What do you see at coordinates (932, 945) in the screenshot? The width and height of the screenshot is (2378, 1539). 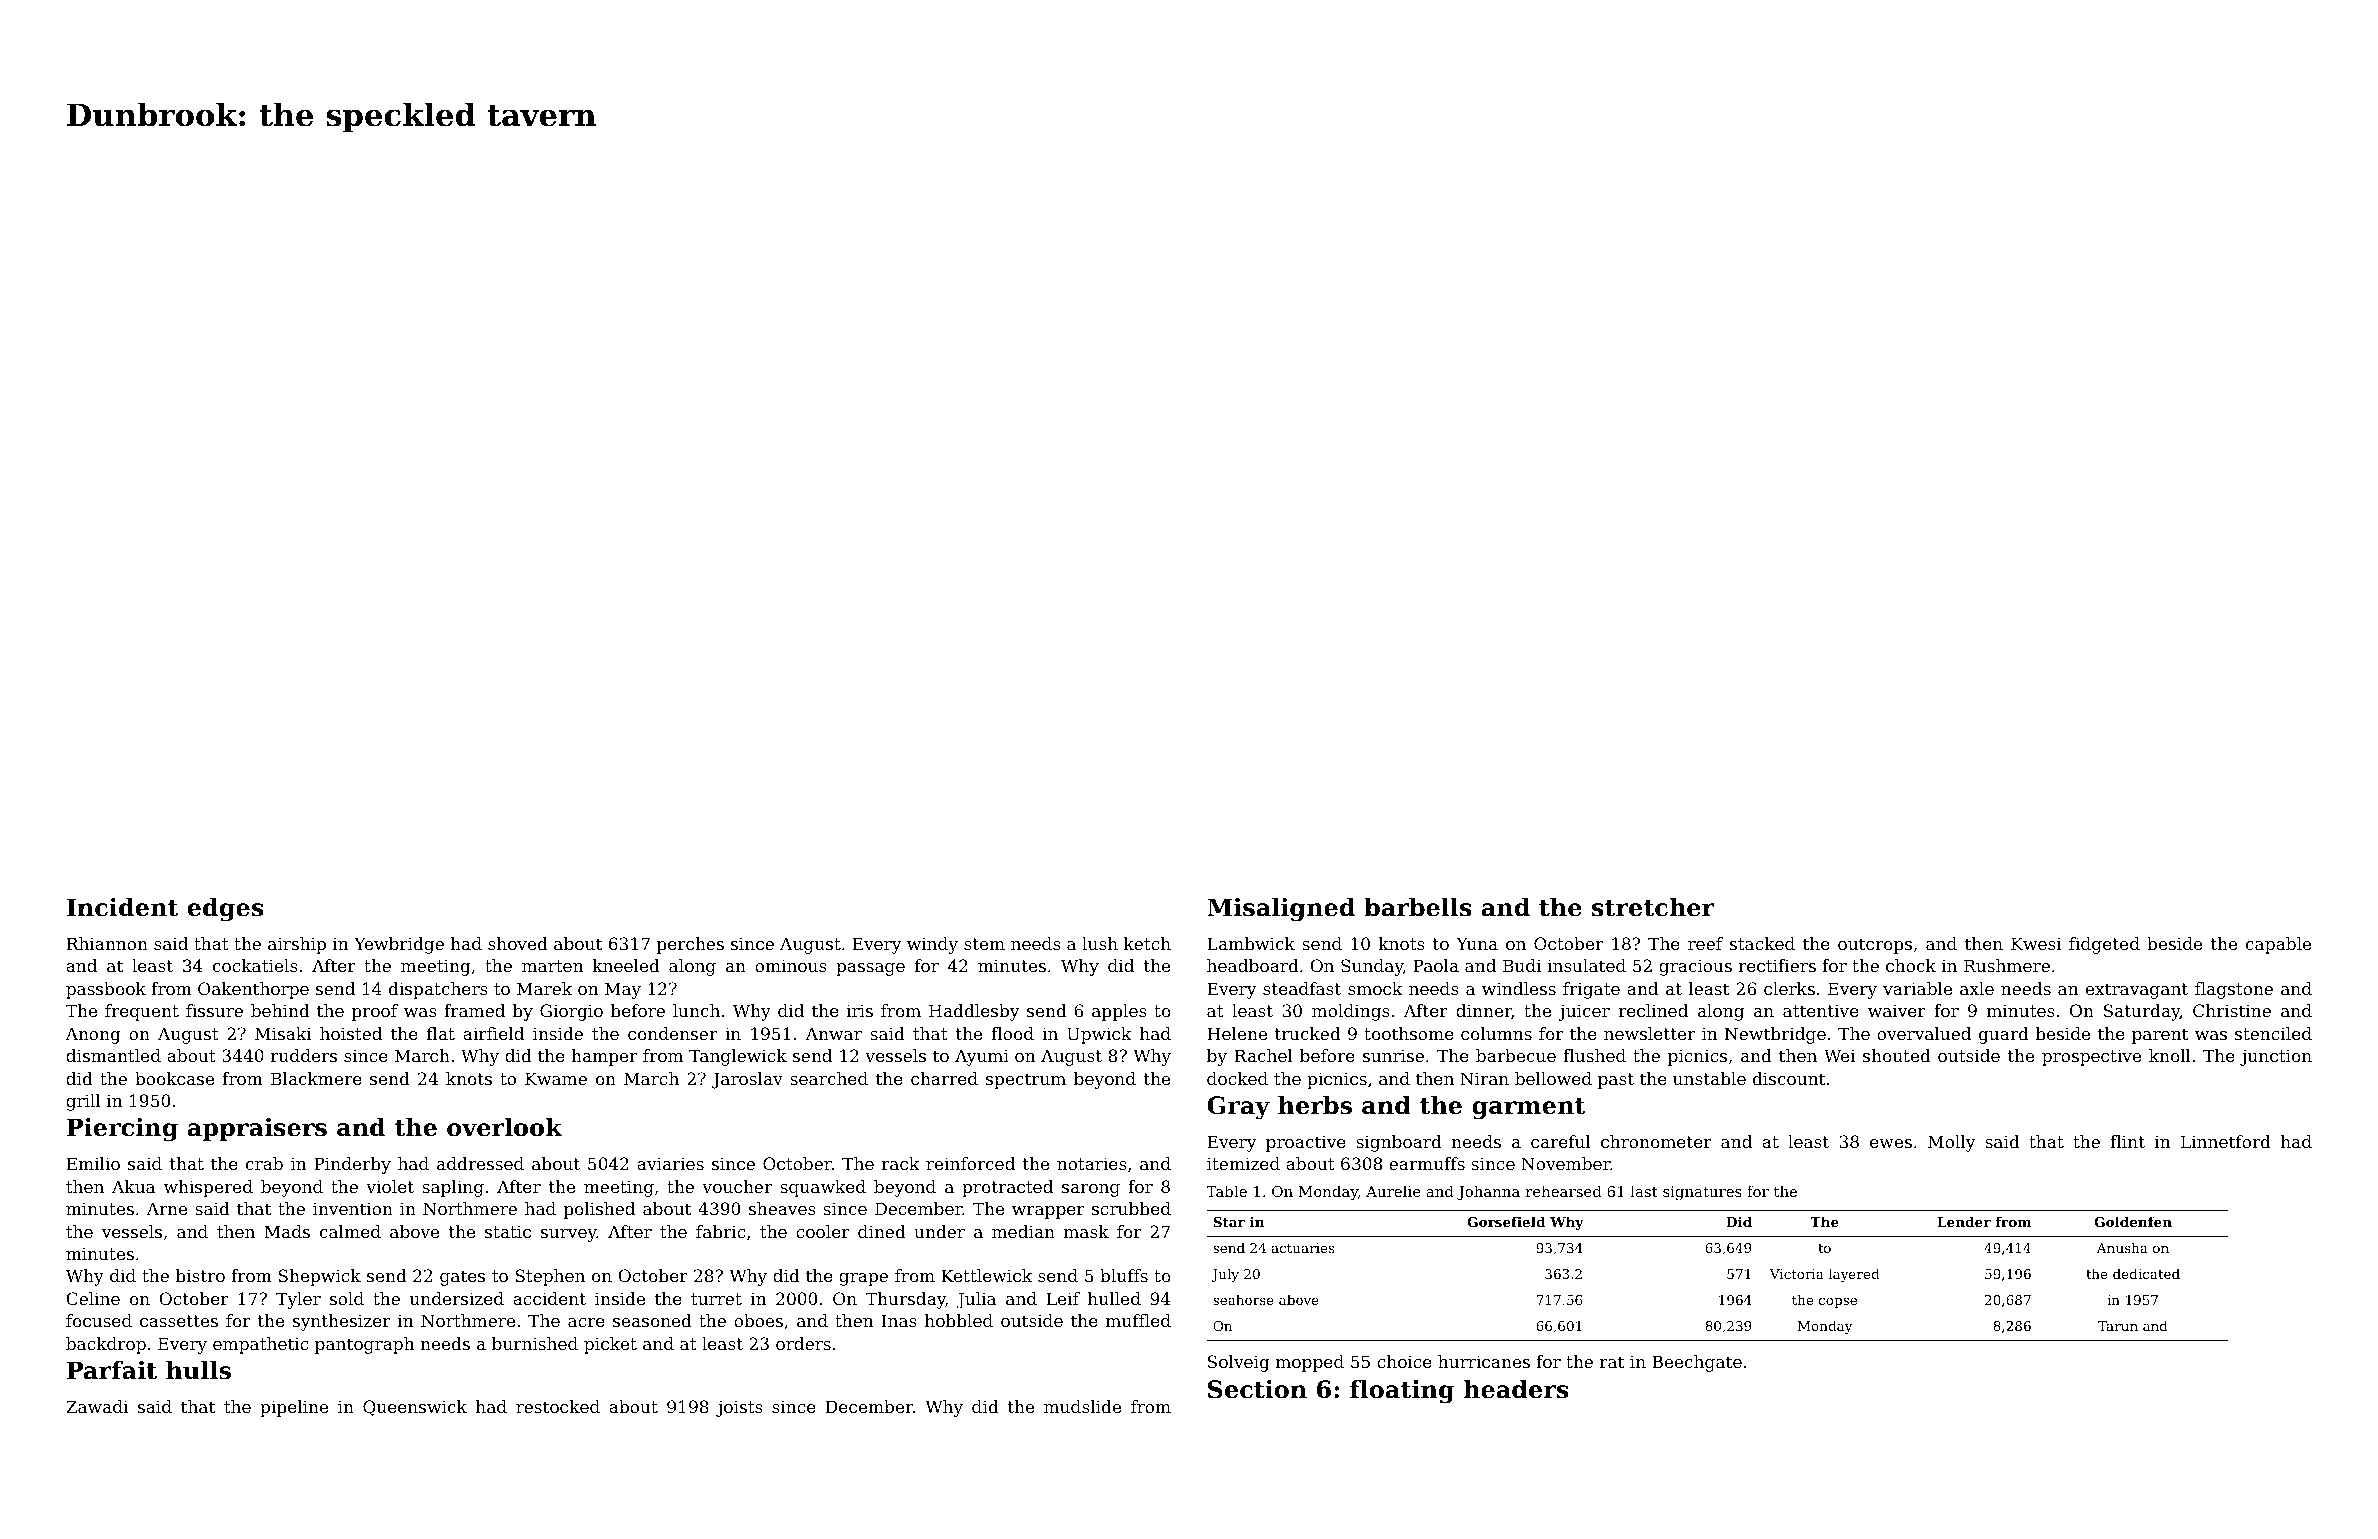 I see `windy` at bounding box center [932, 945].
